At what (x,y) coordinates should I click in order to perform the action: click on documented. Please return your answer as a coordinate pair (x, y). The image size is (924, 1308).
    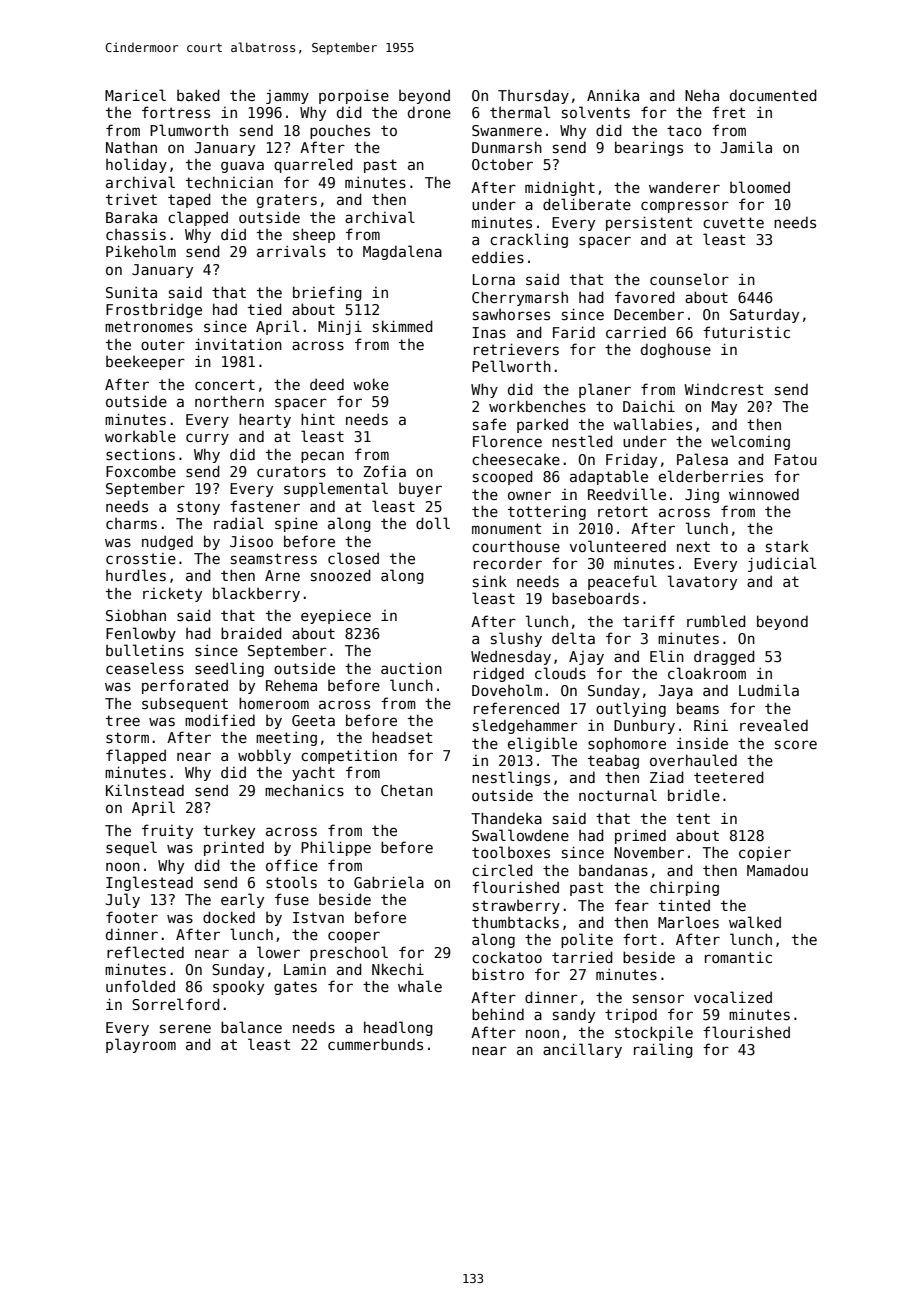
    Looking at the image, I should click on (773, 95).
